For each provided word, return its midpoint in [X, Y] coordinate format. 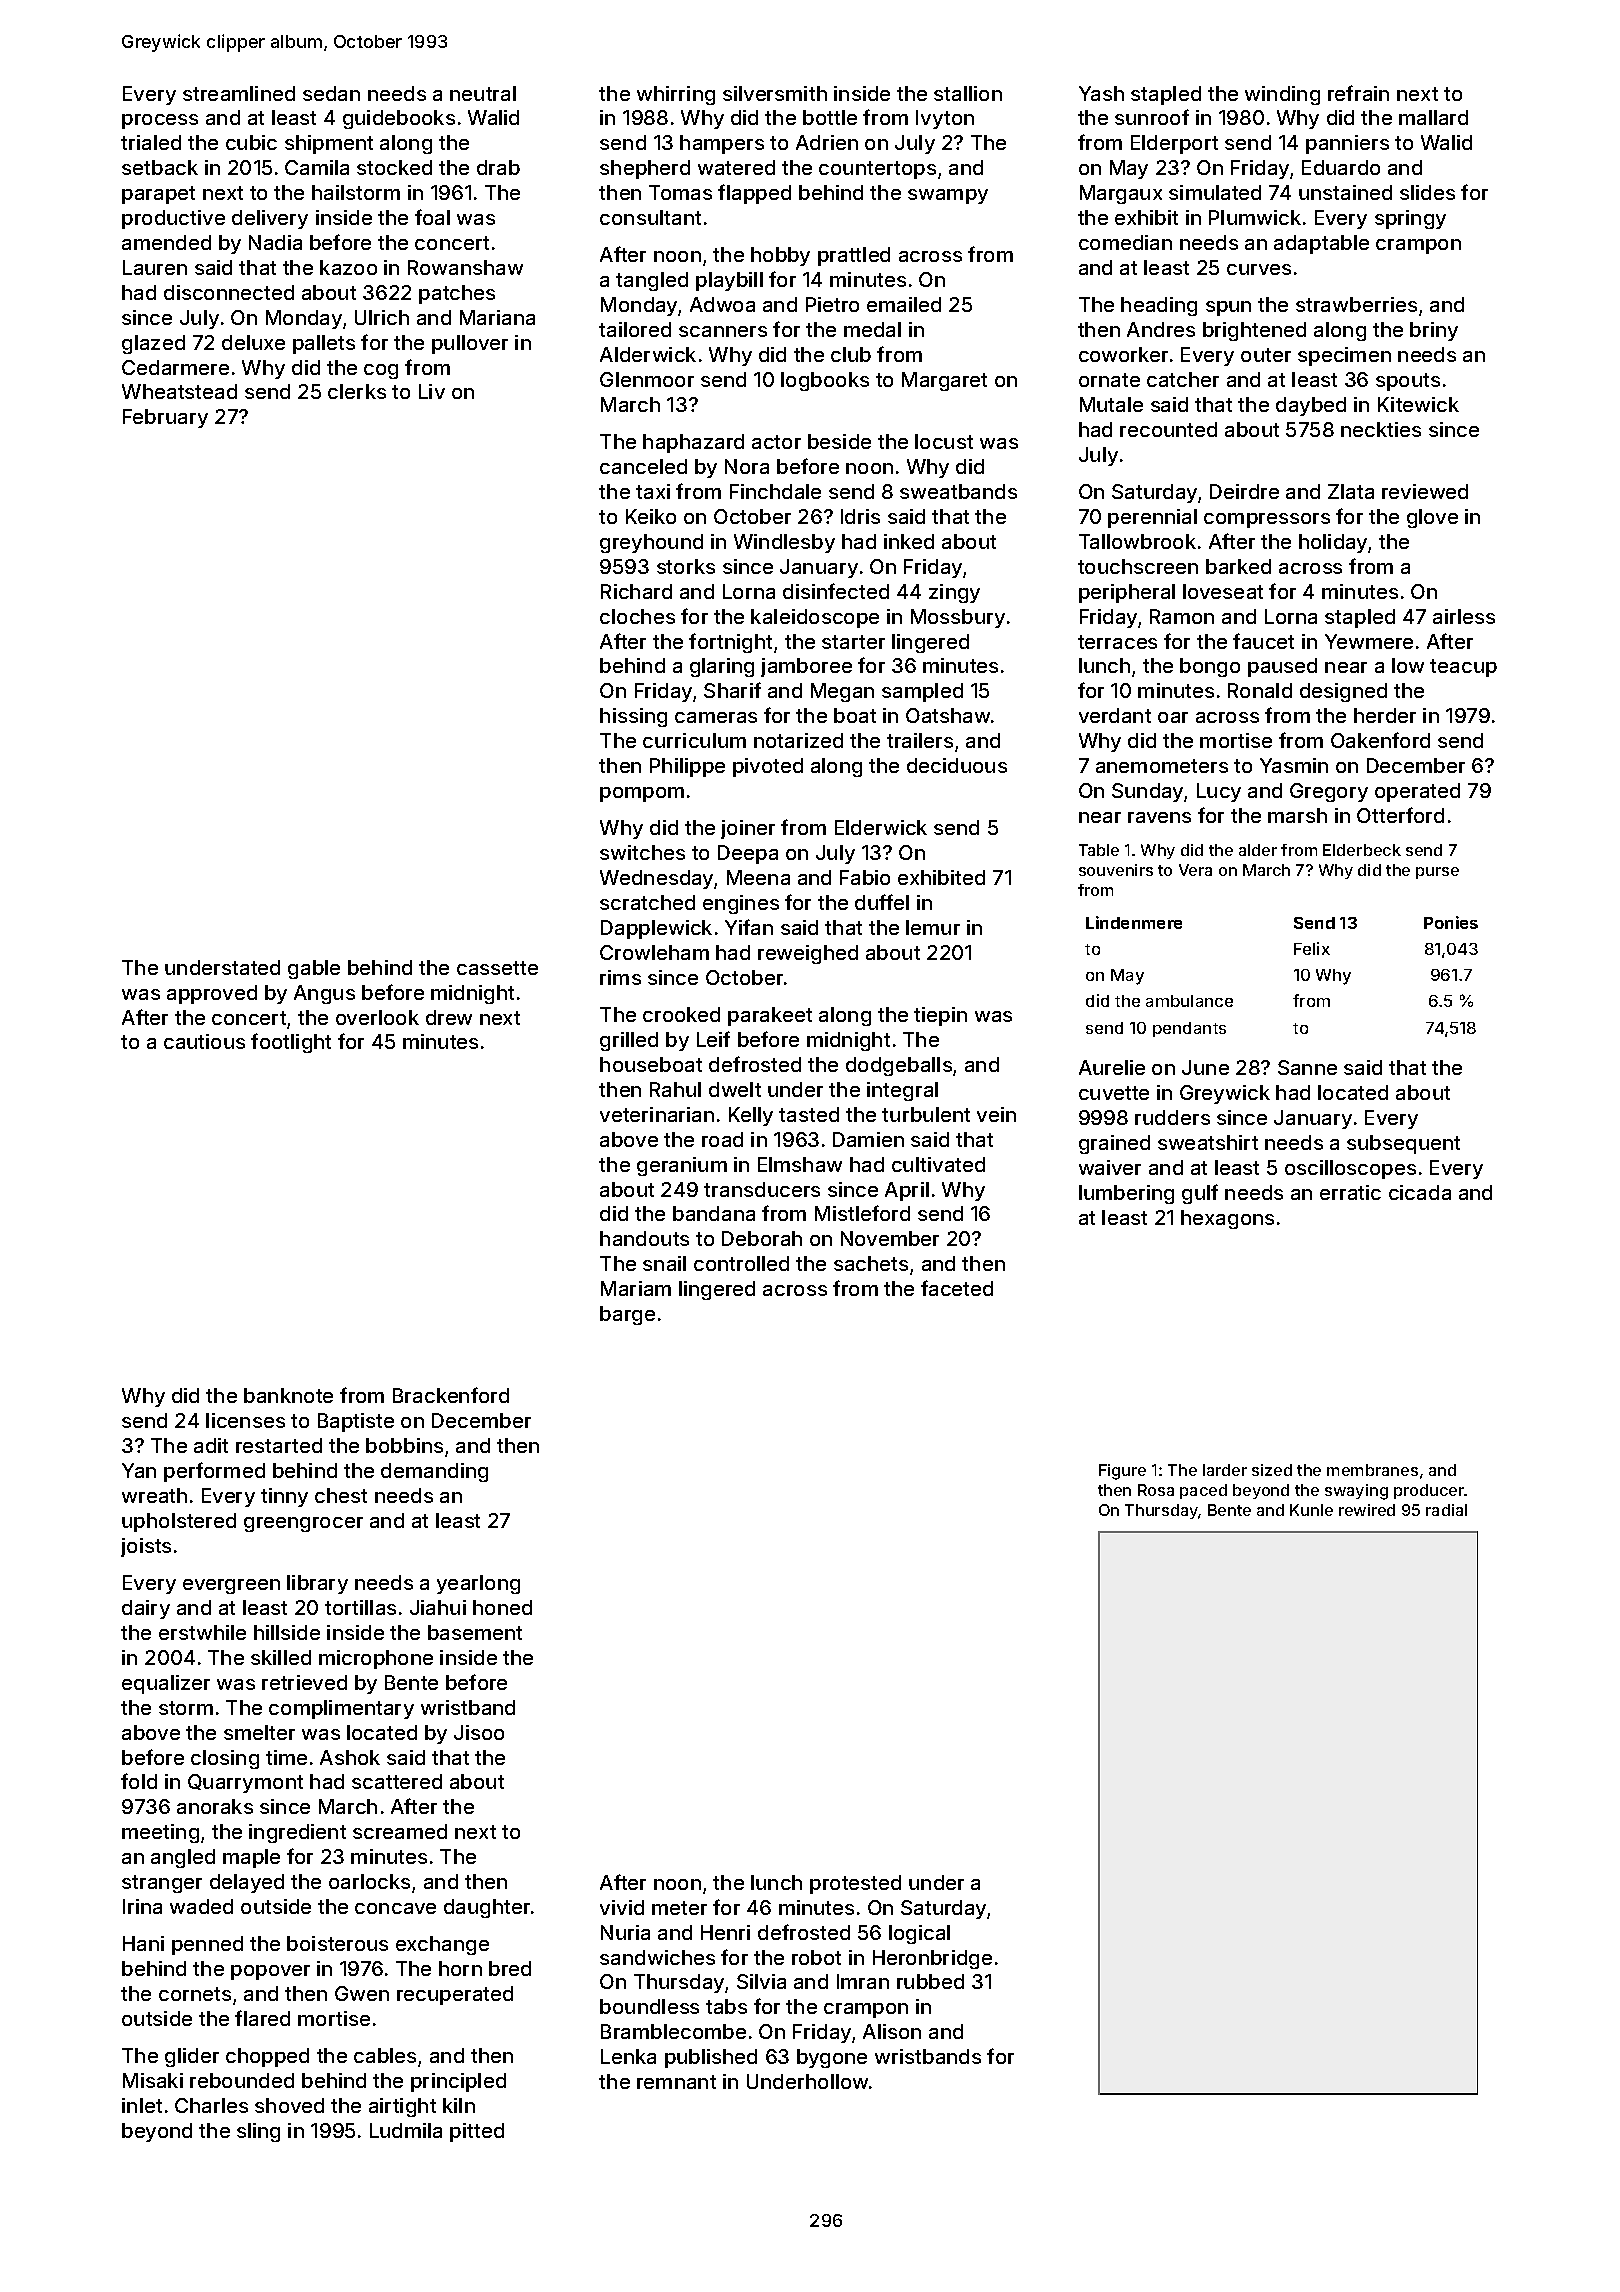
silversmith [775, 93]
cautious [204, 1041]
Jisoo [479, 1732]
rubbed [930, 1981]
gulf [1200, 1194]
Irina [142, 1906]
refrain [1358, 93]
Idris [860, 516]
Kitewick [1418, 404]
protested [855, 1884]
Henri [725, 1932]
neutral [483, 93]
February [165, 418]
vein [996, 1114]
